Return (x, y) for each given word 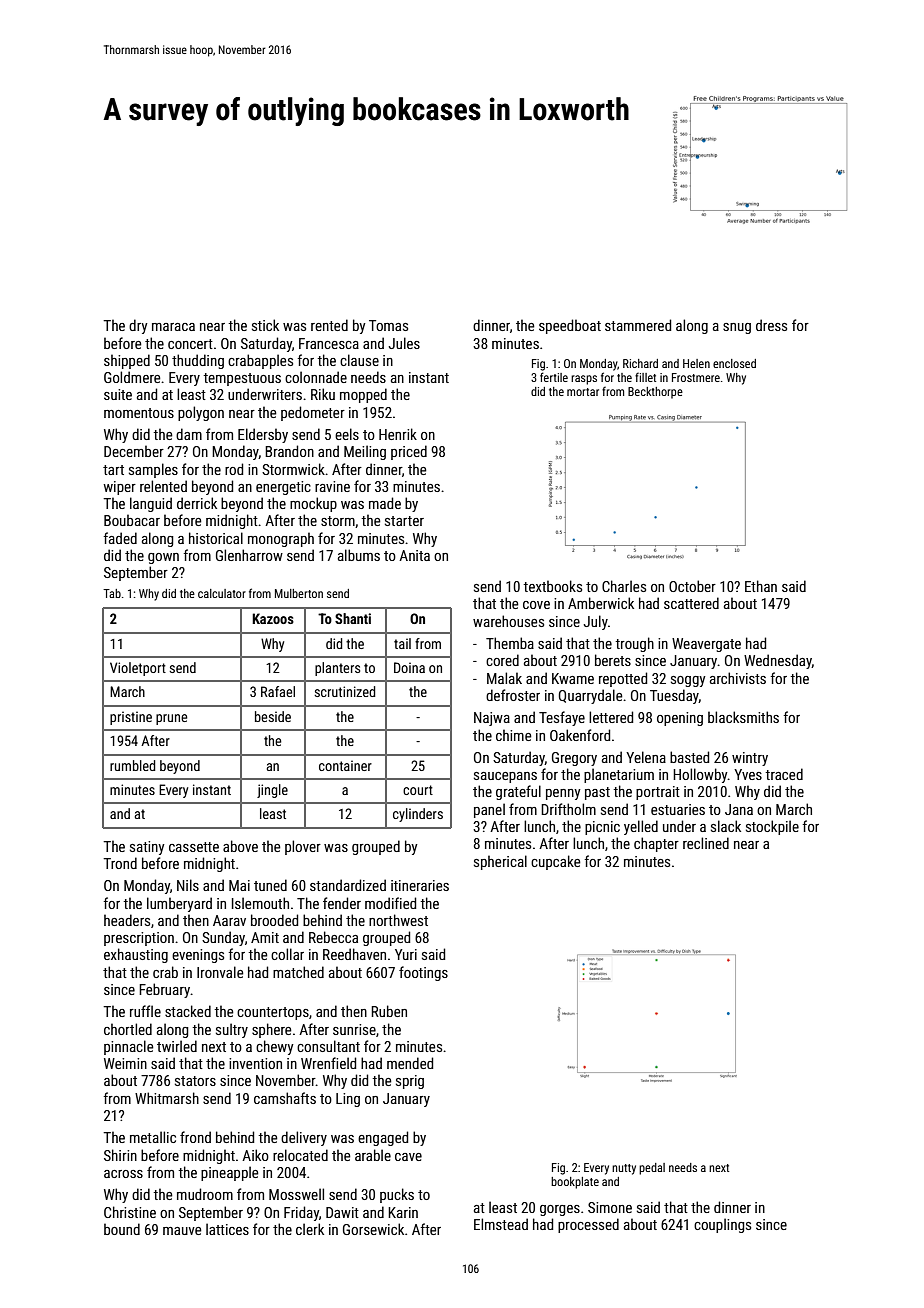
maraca (173, 327)
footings (423, 973)
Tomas (388, 325)
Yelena (646, 757)
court (418, 790)
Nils (188, 885)
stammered (638, 325)
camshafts (285, 1098)
